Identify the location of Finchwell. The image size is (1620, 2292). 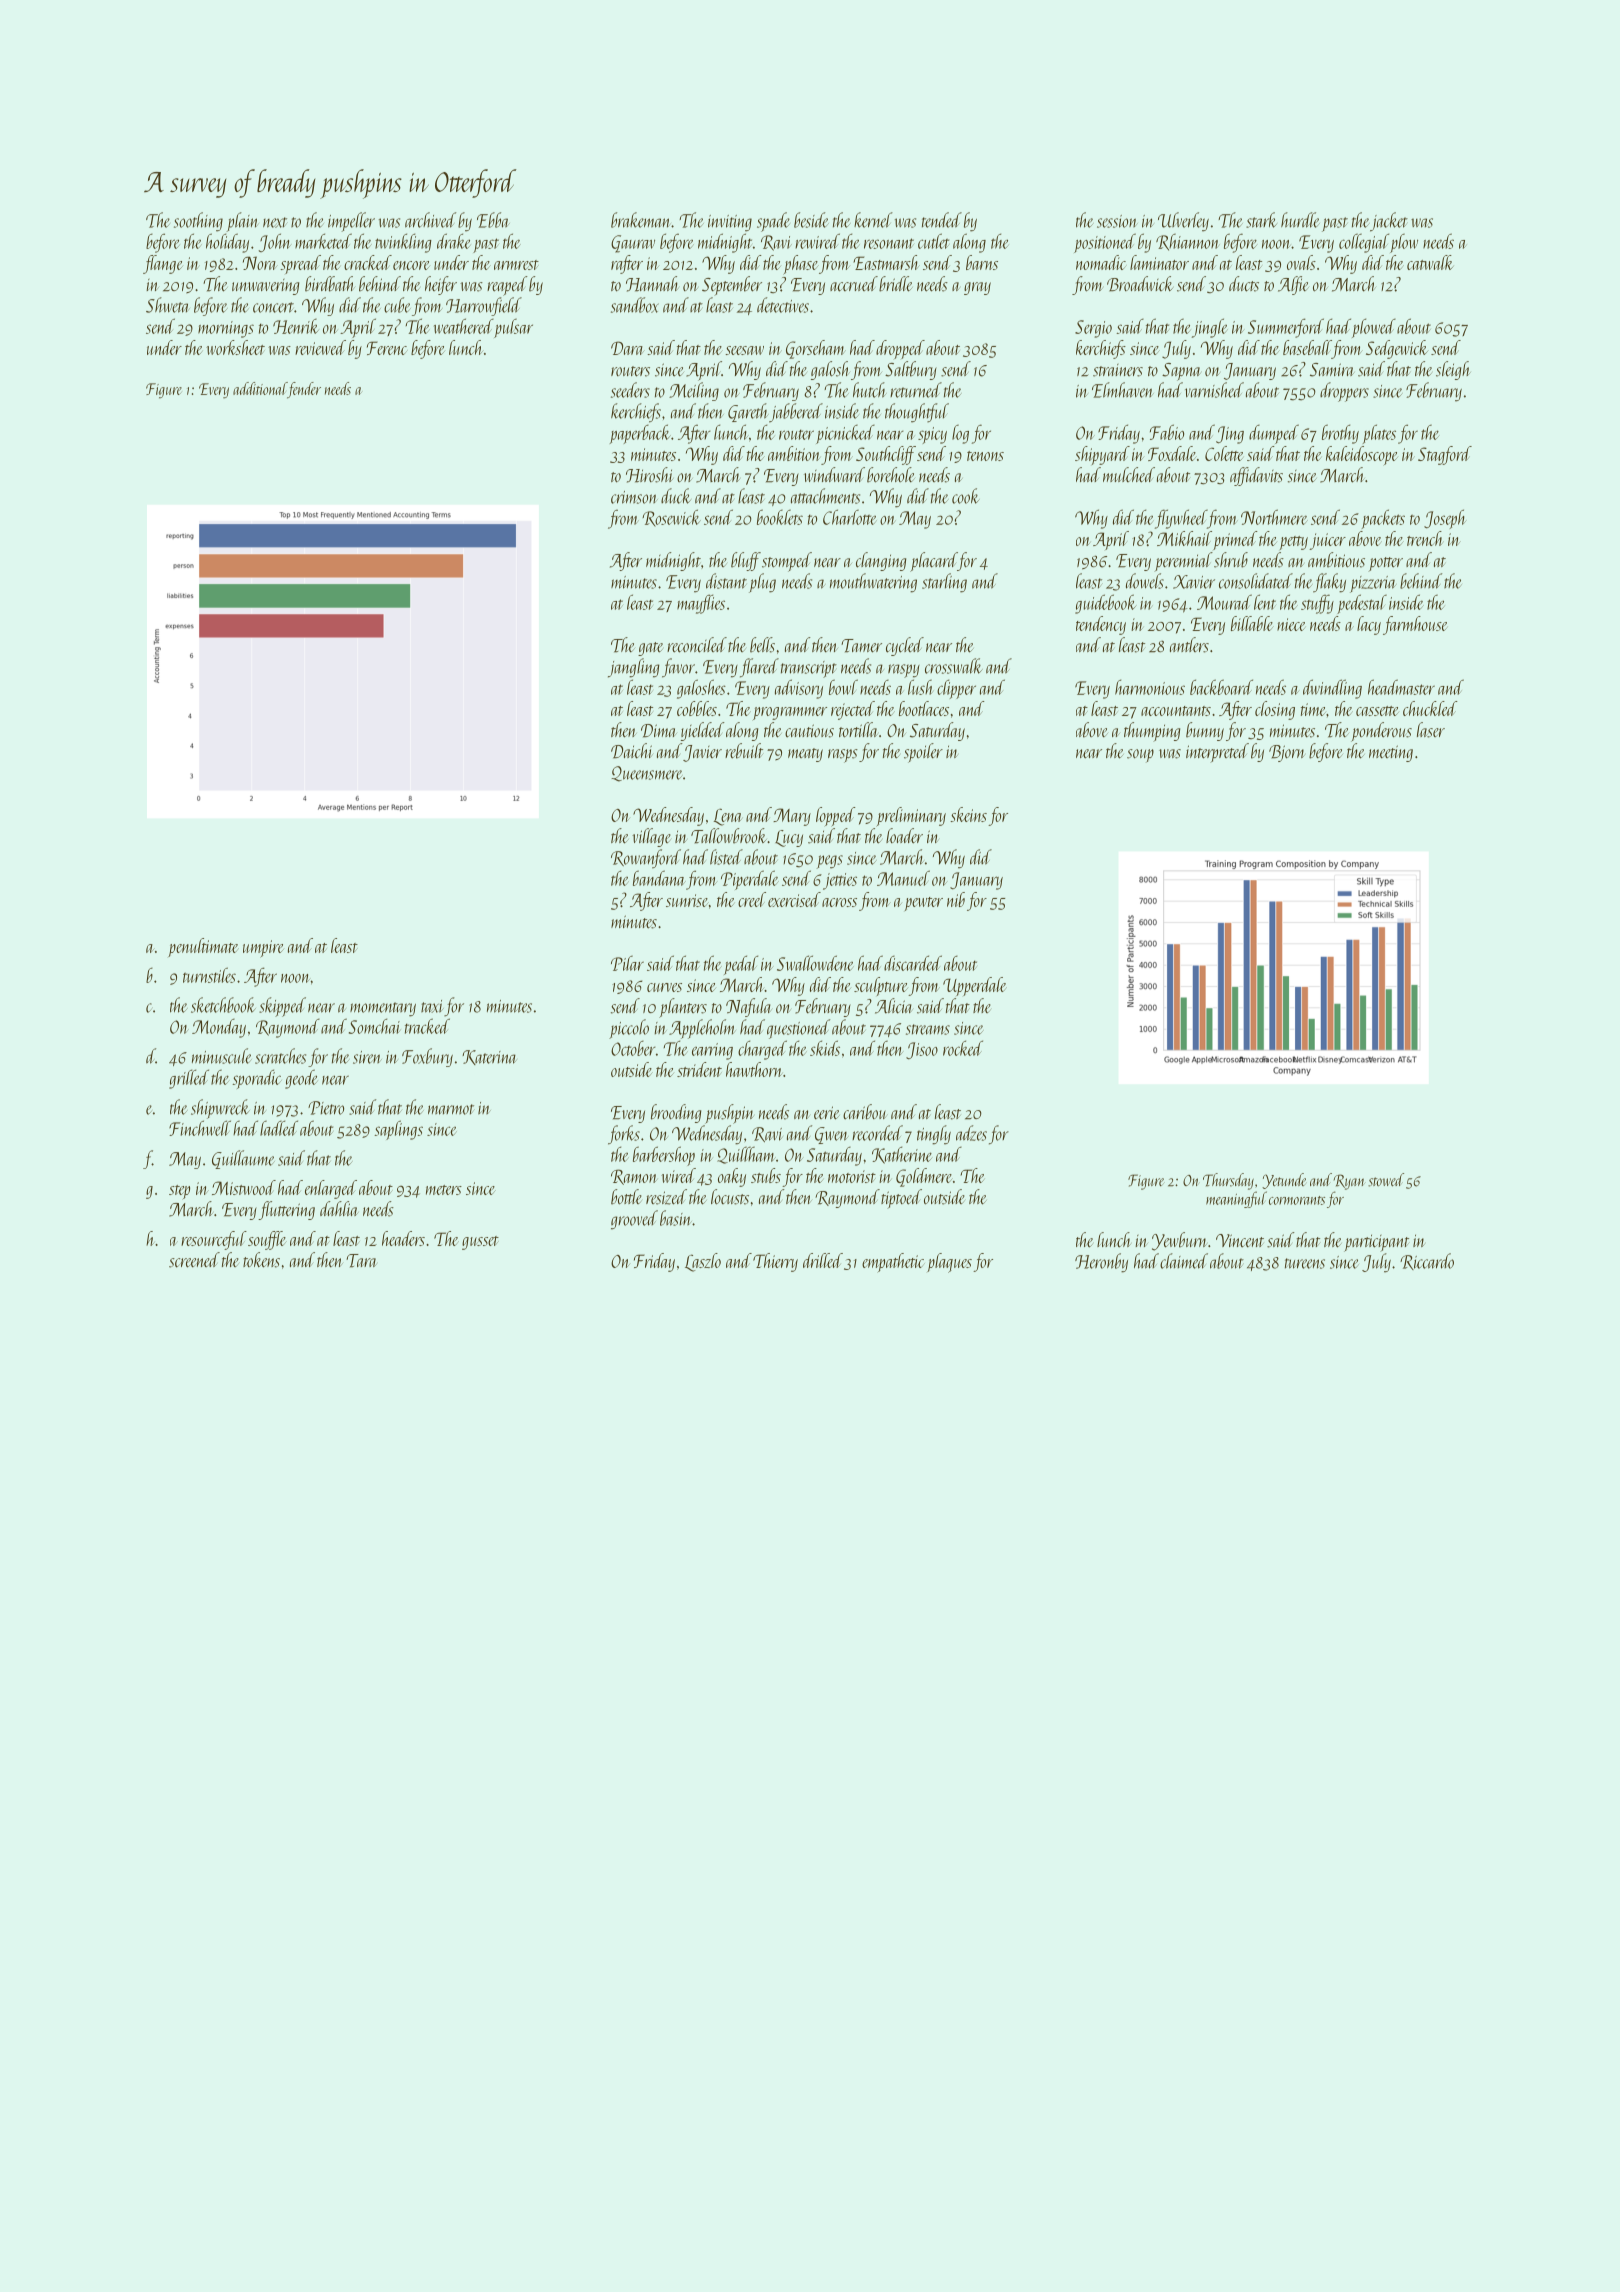
(200, 1128).
